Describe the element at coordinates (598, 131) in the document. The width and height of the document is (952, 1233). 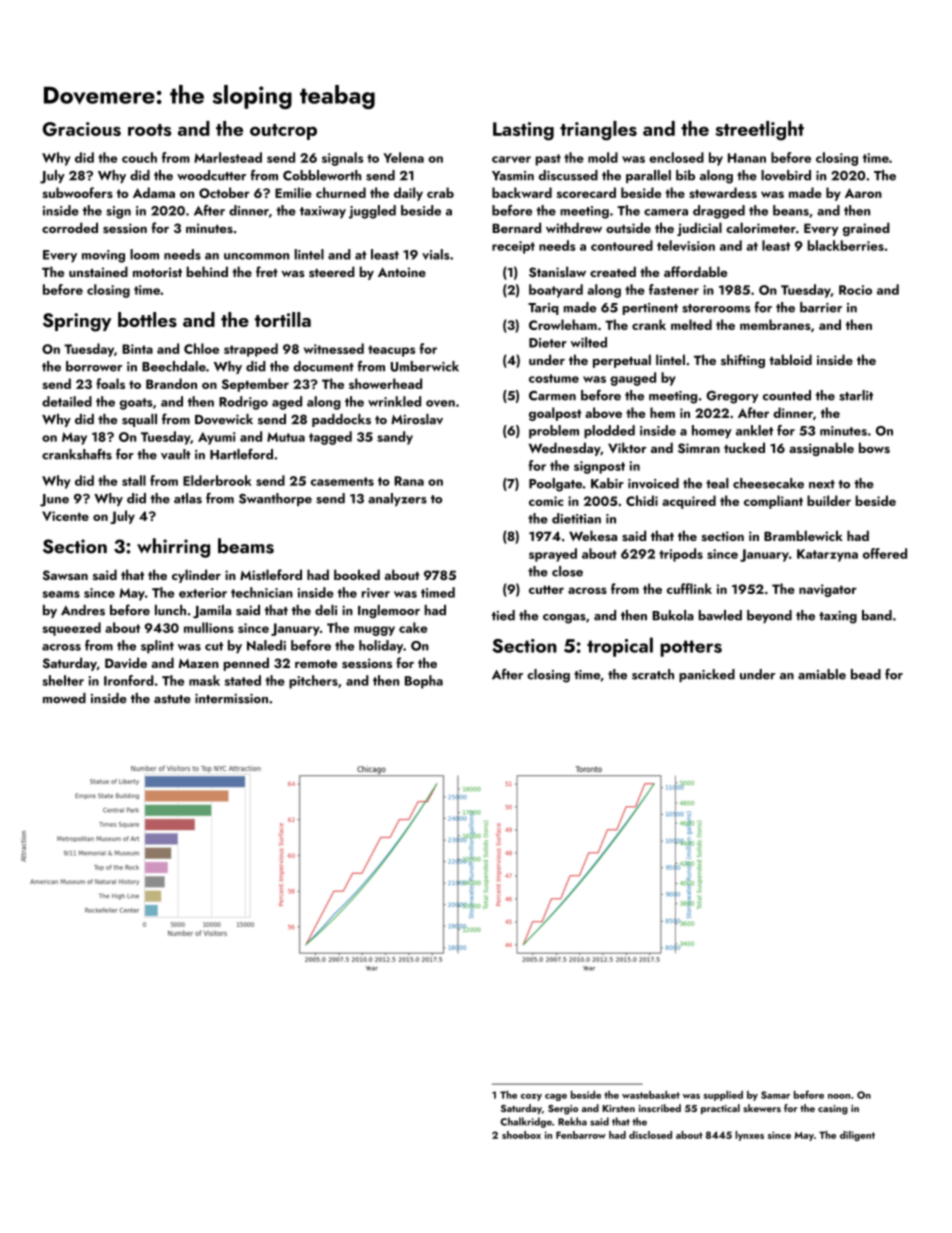
I see `triangles` at that location.
